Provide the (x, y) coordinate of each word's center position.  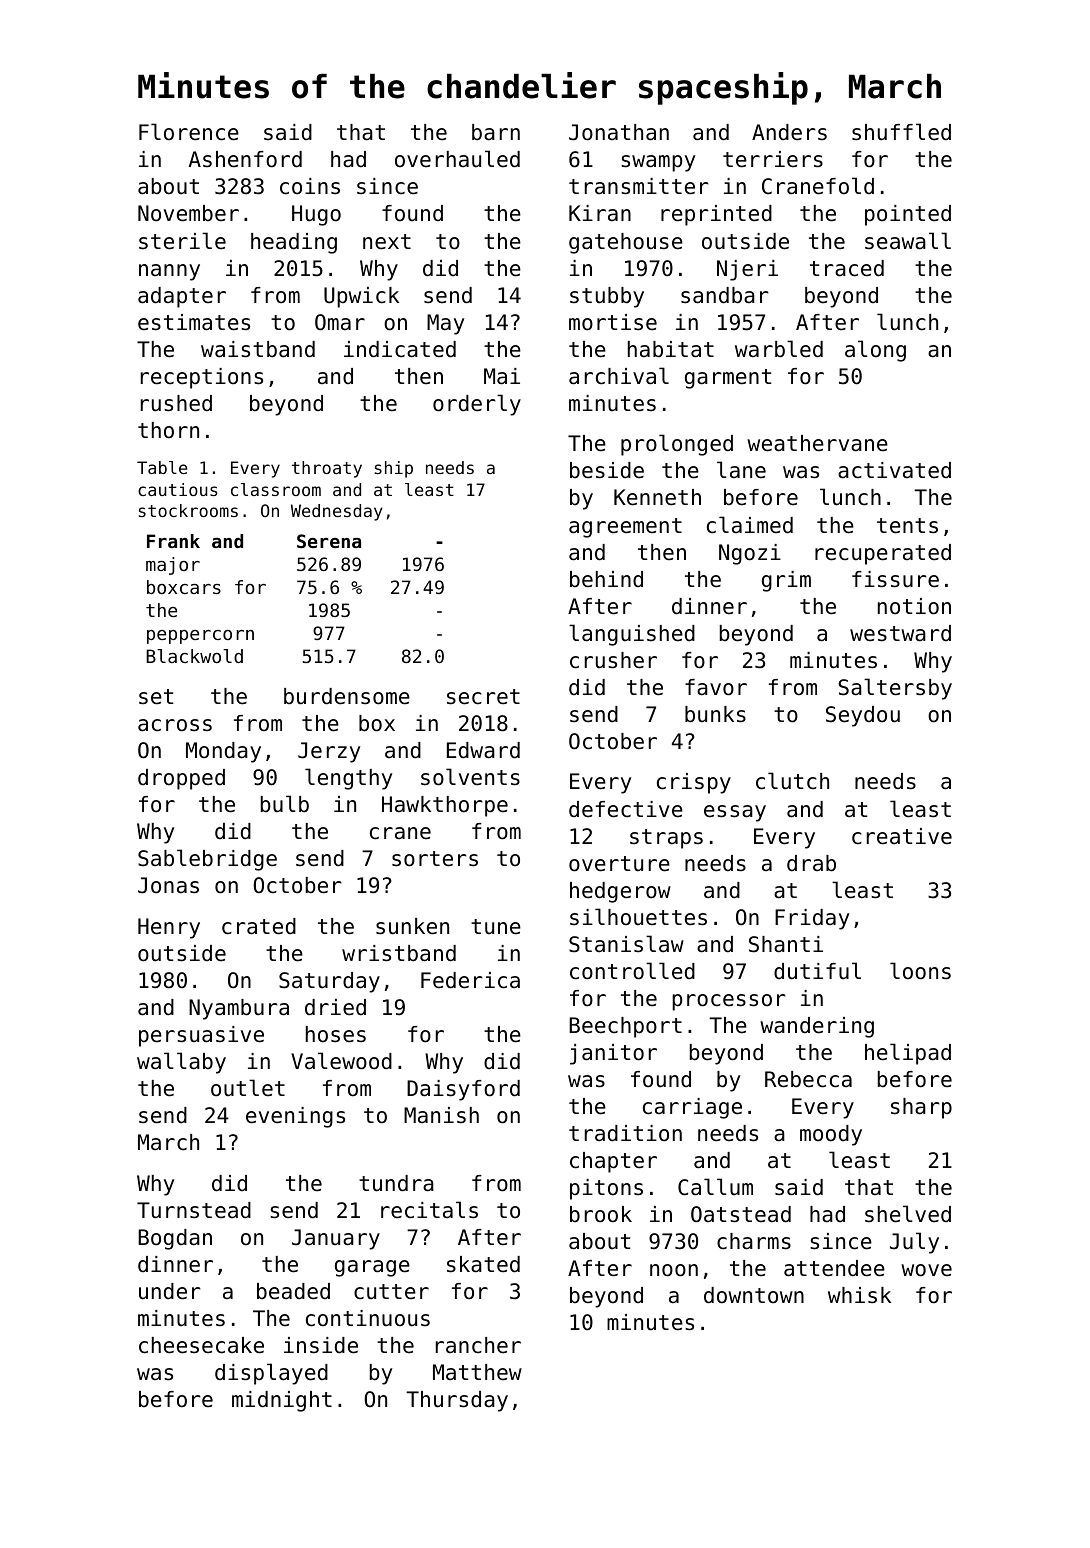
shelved (908, 1214)
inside (321, 1345)
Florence (189, 132)
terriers (773, 159)
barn (496, 132)
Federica (470, 980)
